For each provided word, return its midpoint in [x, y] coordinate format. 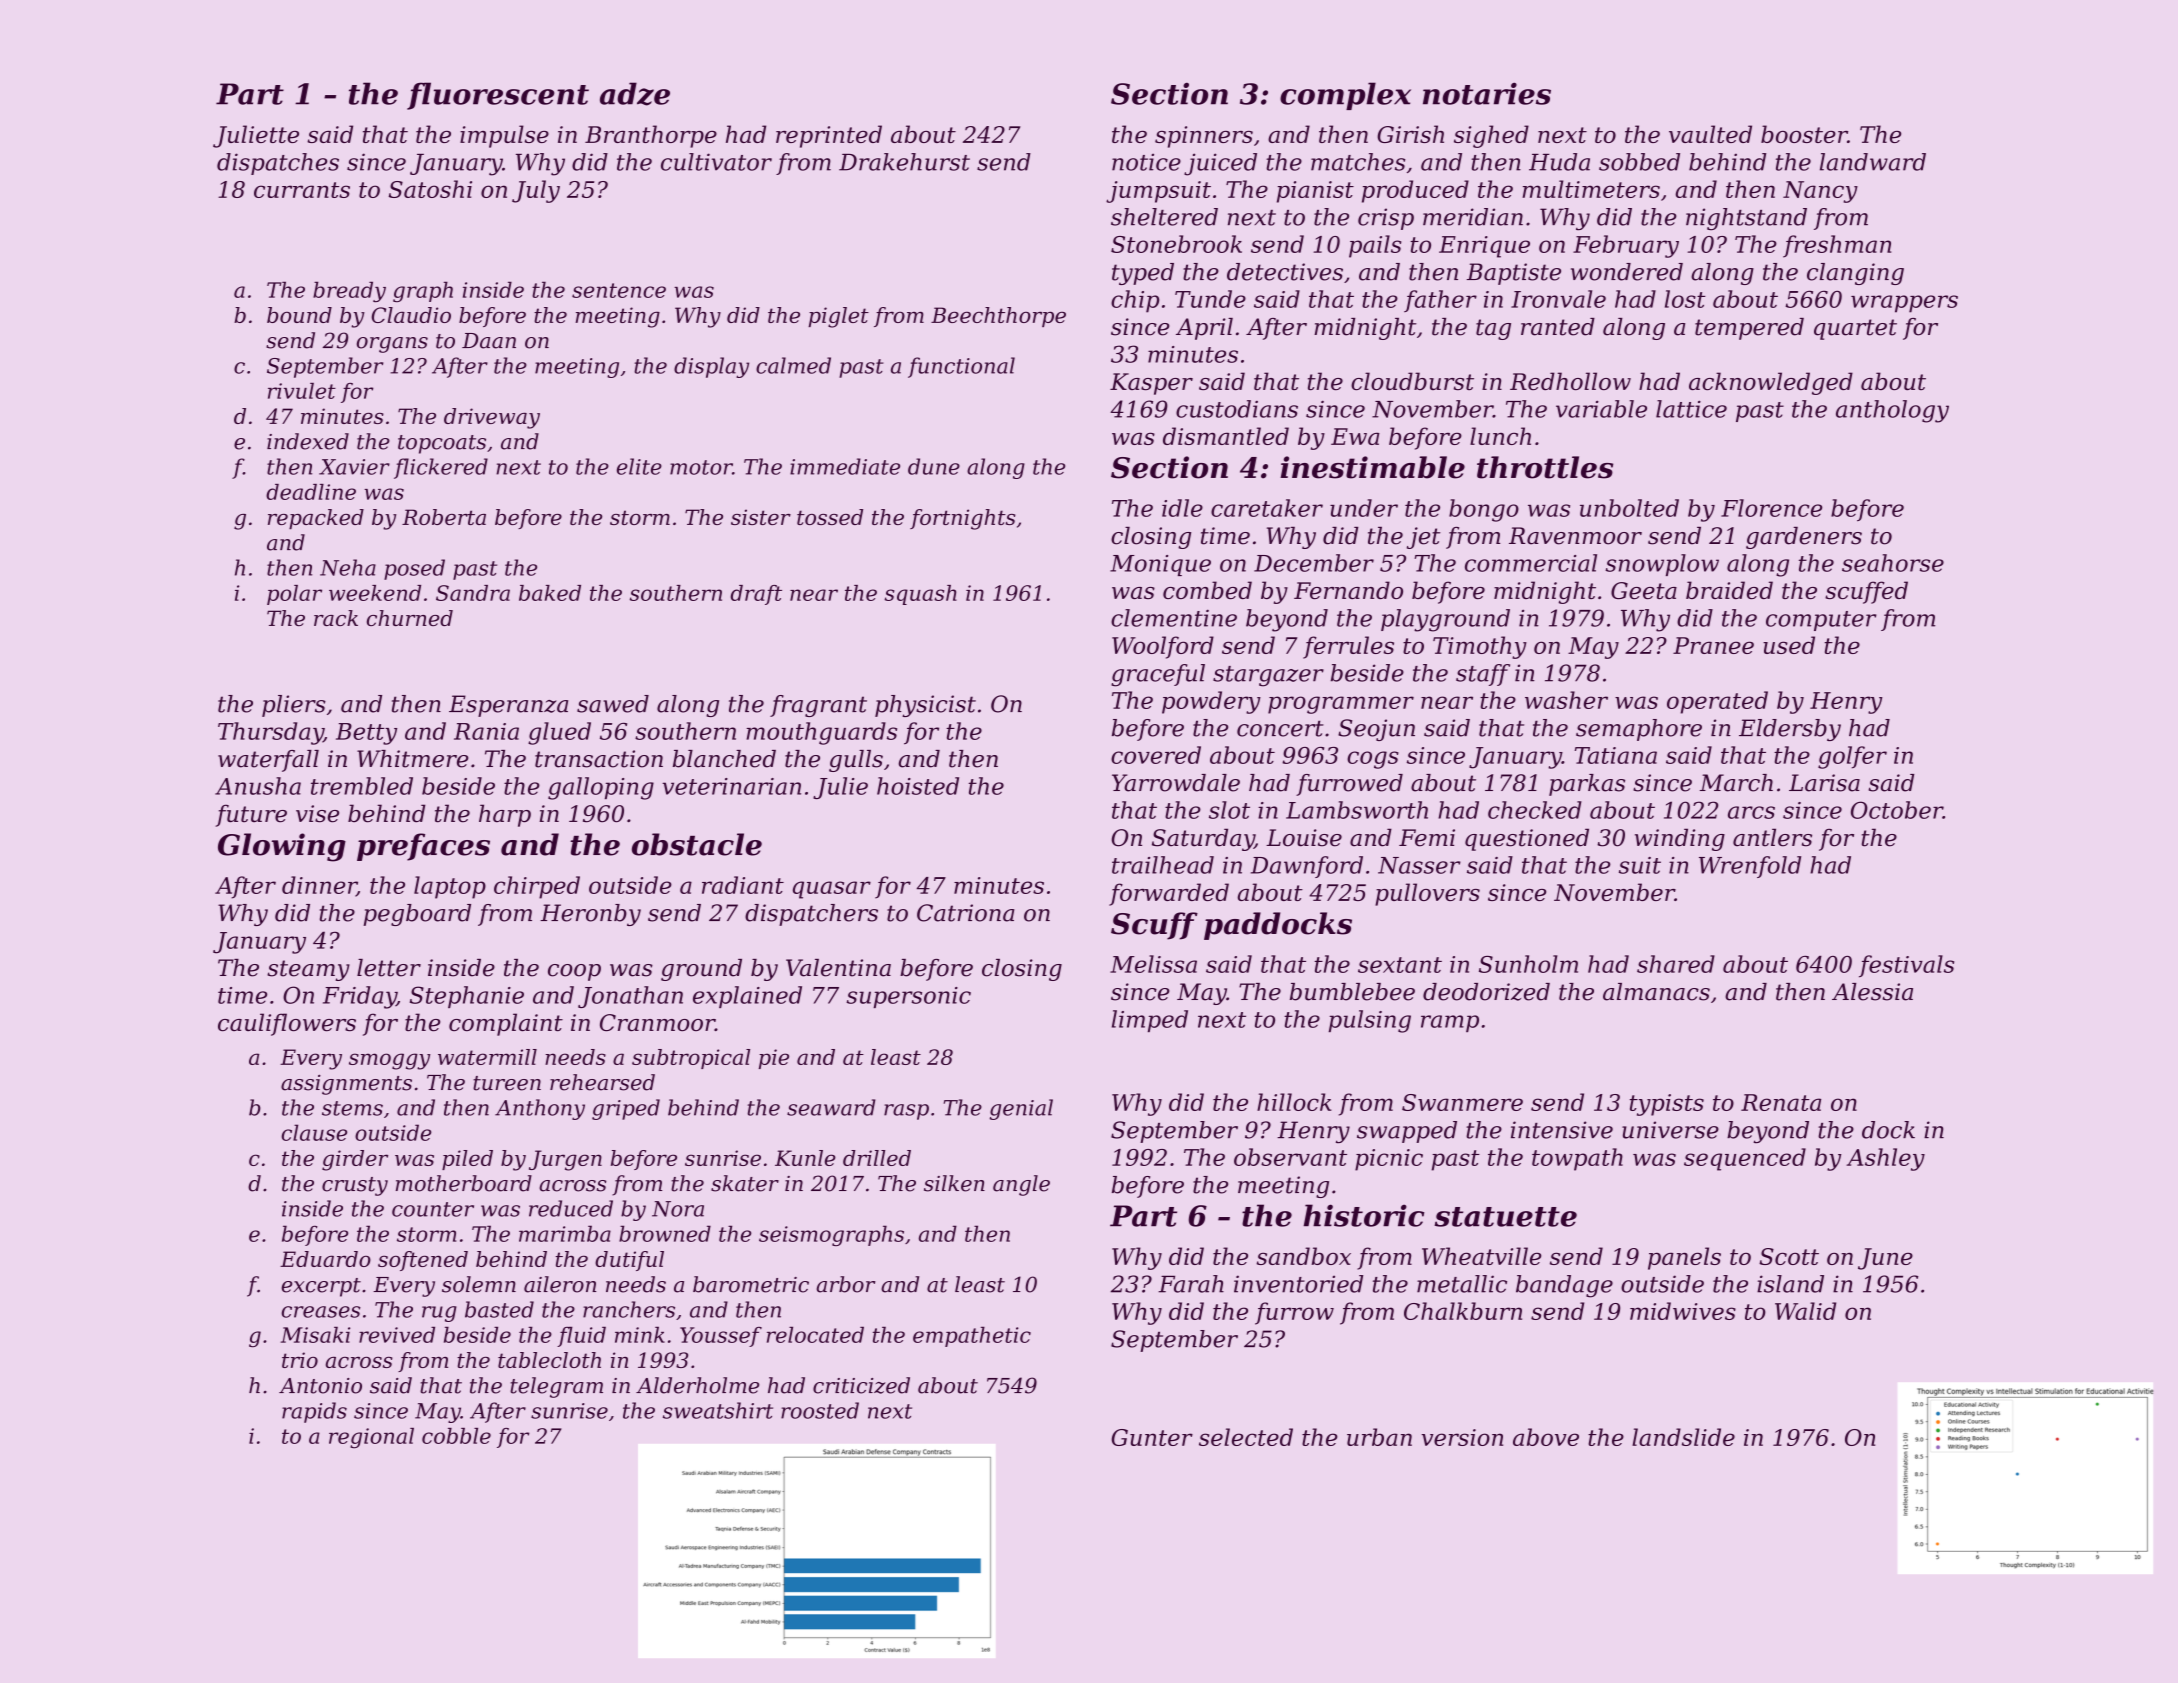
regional [371, 1438]
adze [635, 94]
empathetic [972, 1337]
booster [1804, 134]
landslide [1683, 1437]
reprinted [829, 136]
